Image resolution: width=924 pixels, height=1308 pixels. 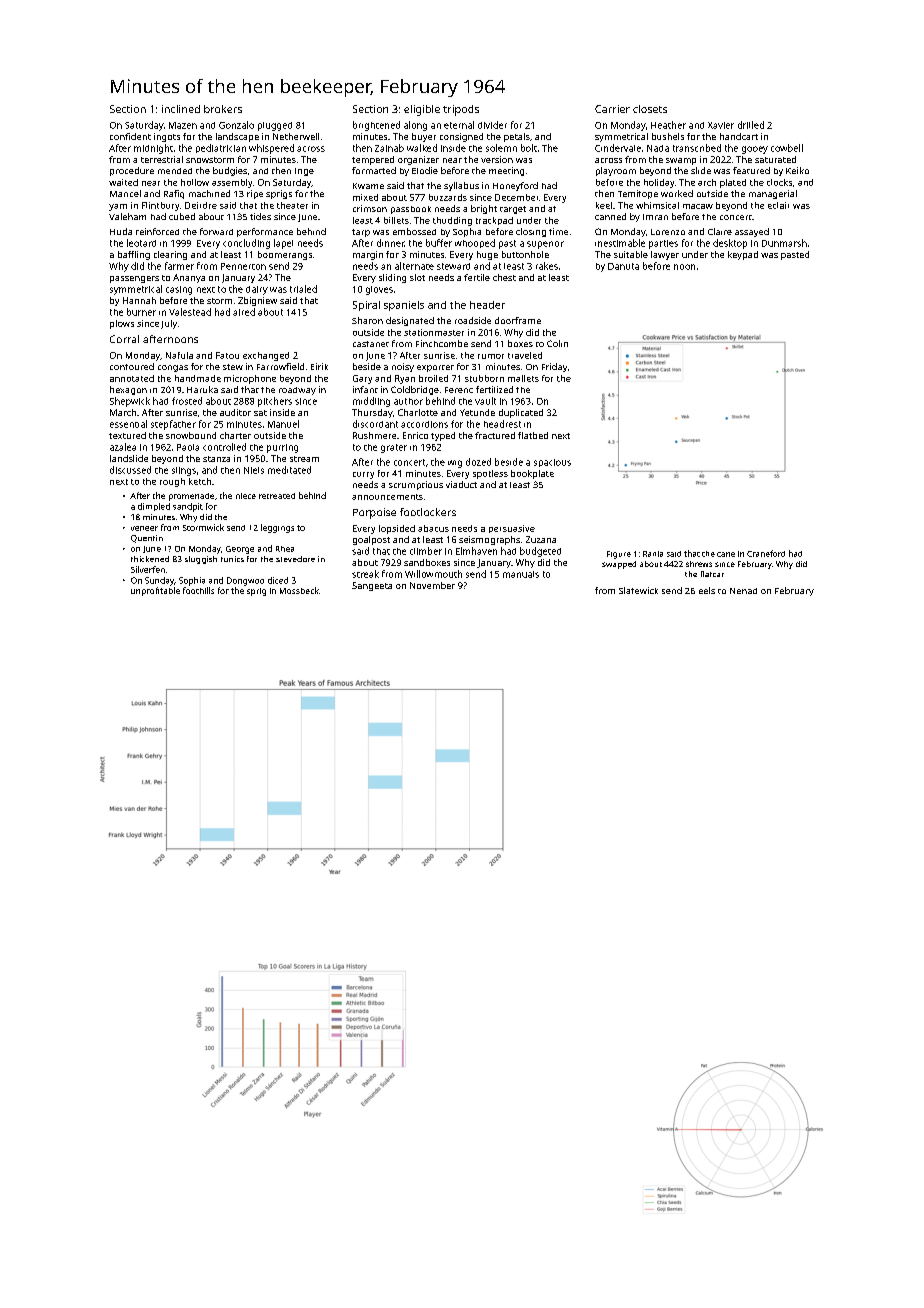 I want to click on sliding, so click(x=392, y=278).
